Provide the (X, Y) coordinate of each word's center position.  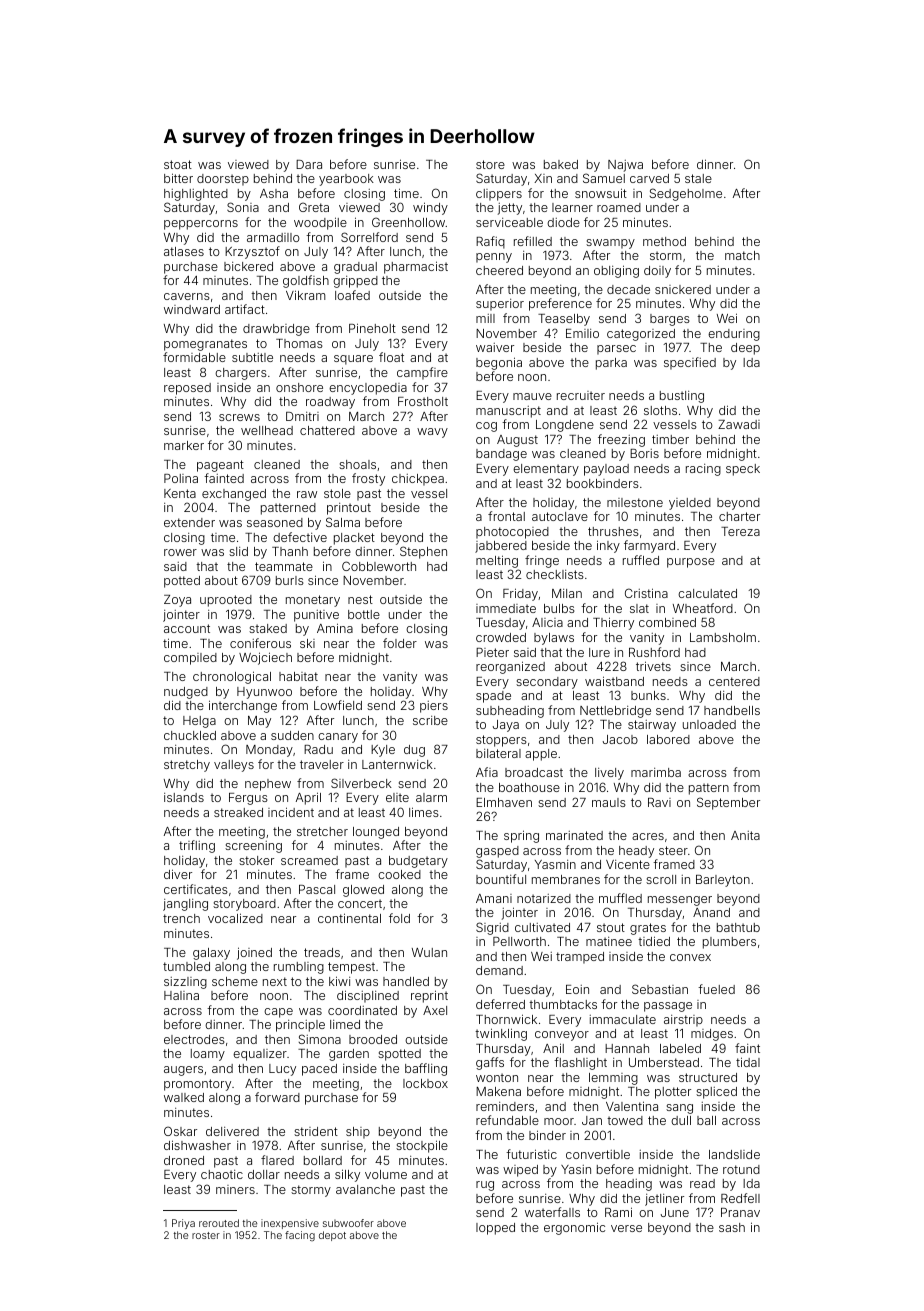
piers (434, 707)
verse (626, 1228)
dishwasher (197, 1145)
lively (609, 774)
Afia (487, 772)
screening (253, 847)
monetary (313, 601)
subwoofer (348, 1223)
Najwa (625, 166)
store (490, 164)
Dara (309, 164)
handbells (732, 710)
